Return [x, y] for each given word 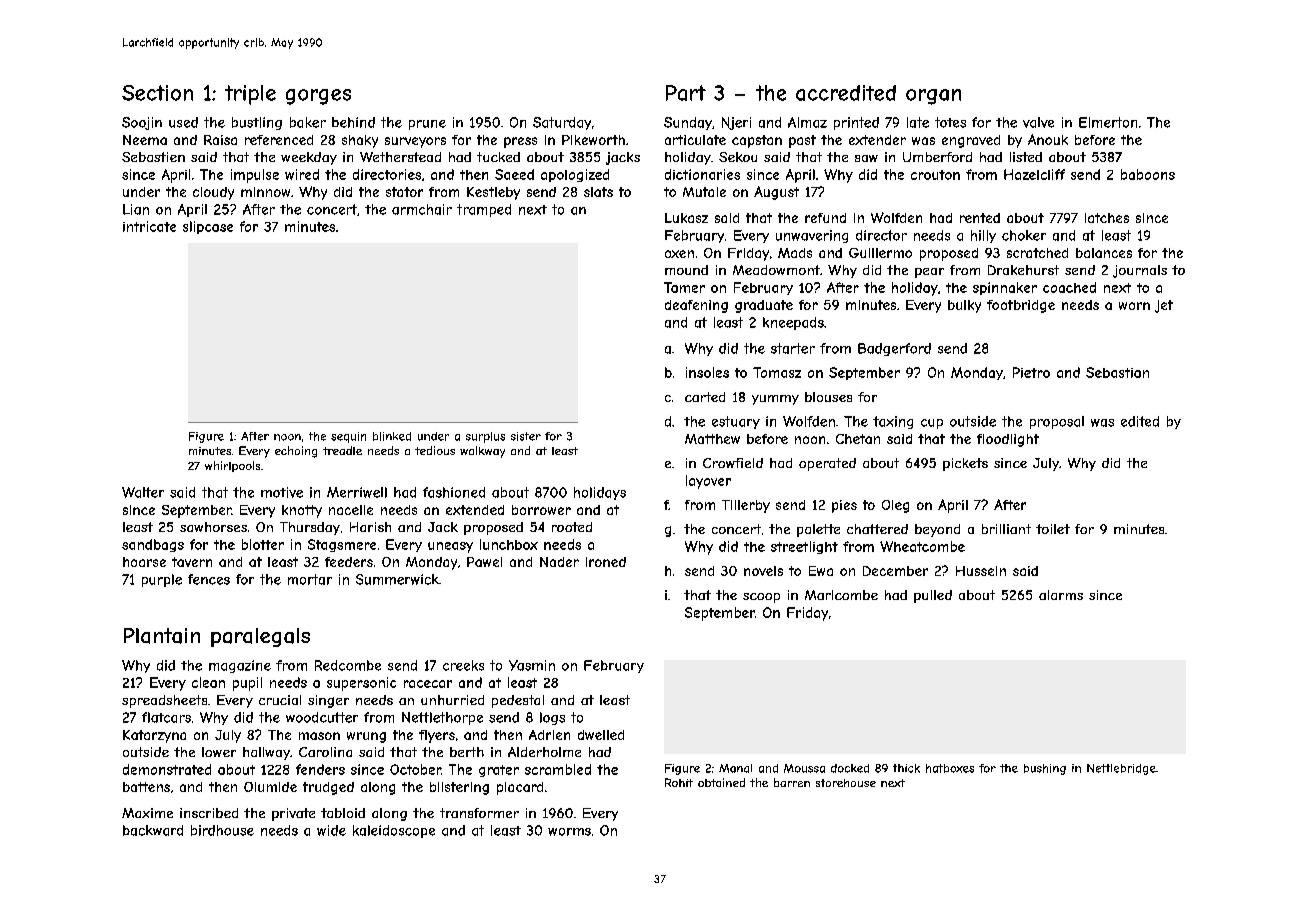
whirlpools [232, 466]
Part [686, 93]
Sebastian [1117, 372]
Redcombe [348, 665]
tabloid [343, 813]
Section [157, 93]
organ [933, 97]
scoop [761, 598]
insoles [707, 372]
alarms [1061, 595]
